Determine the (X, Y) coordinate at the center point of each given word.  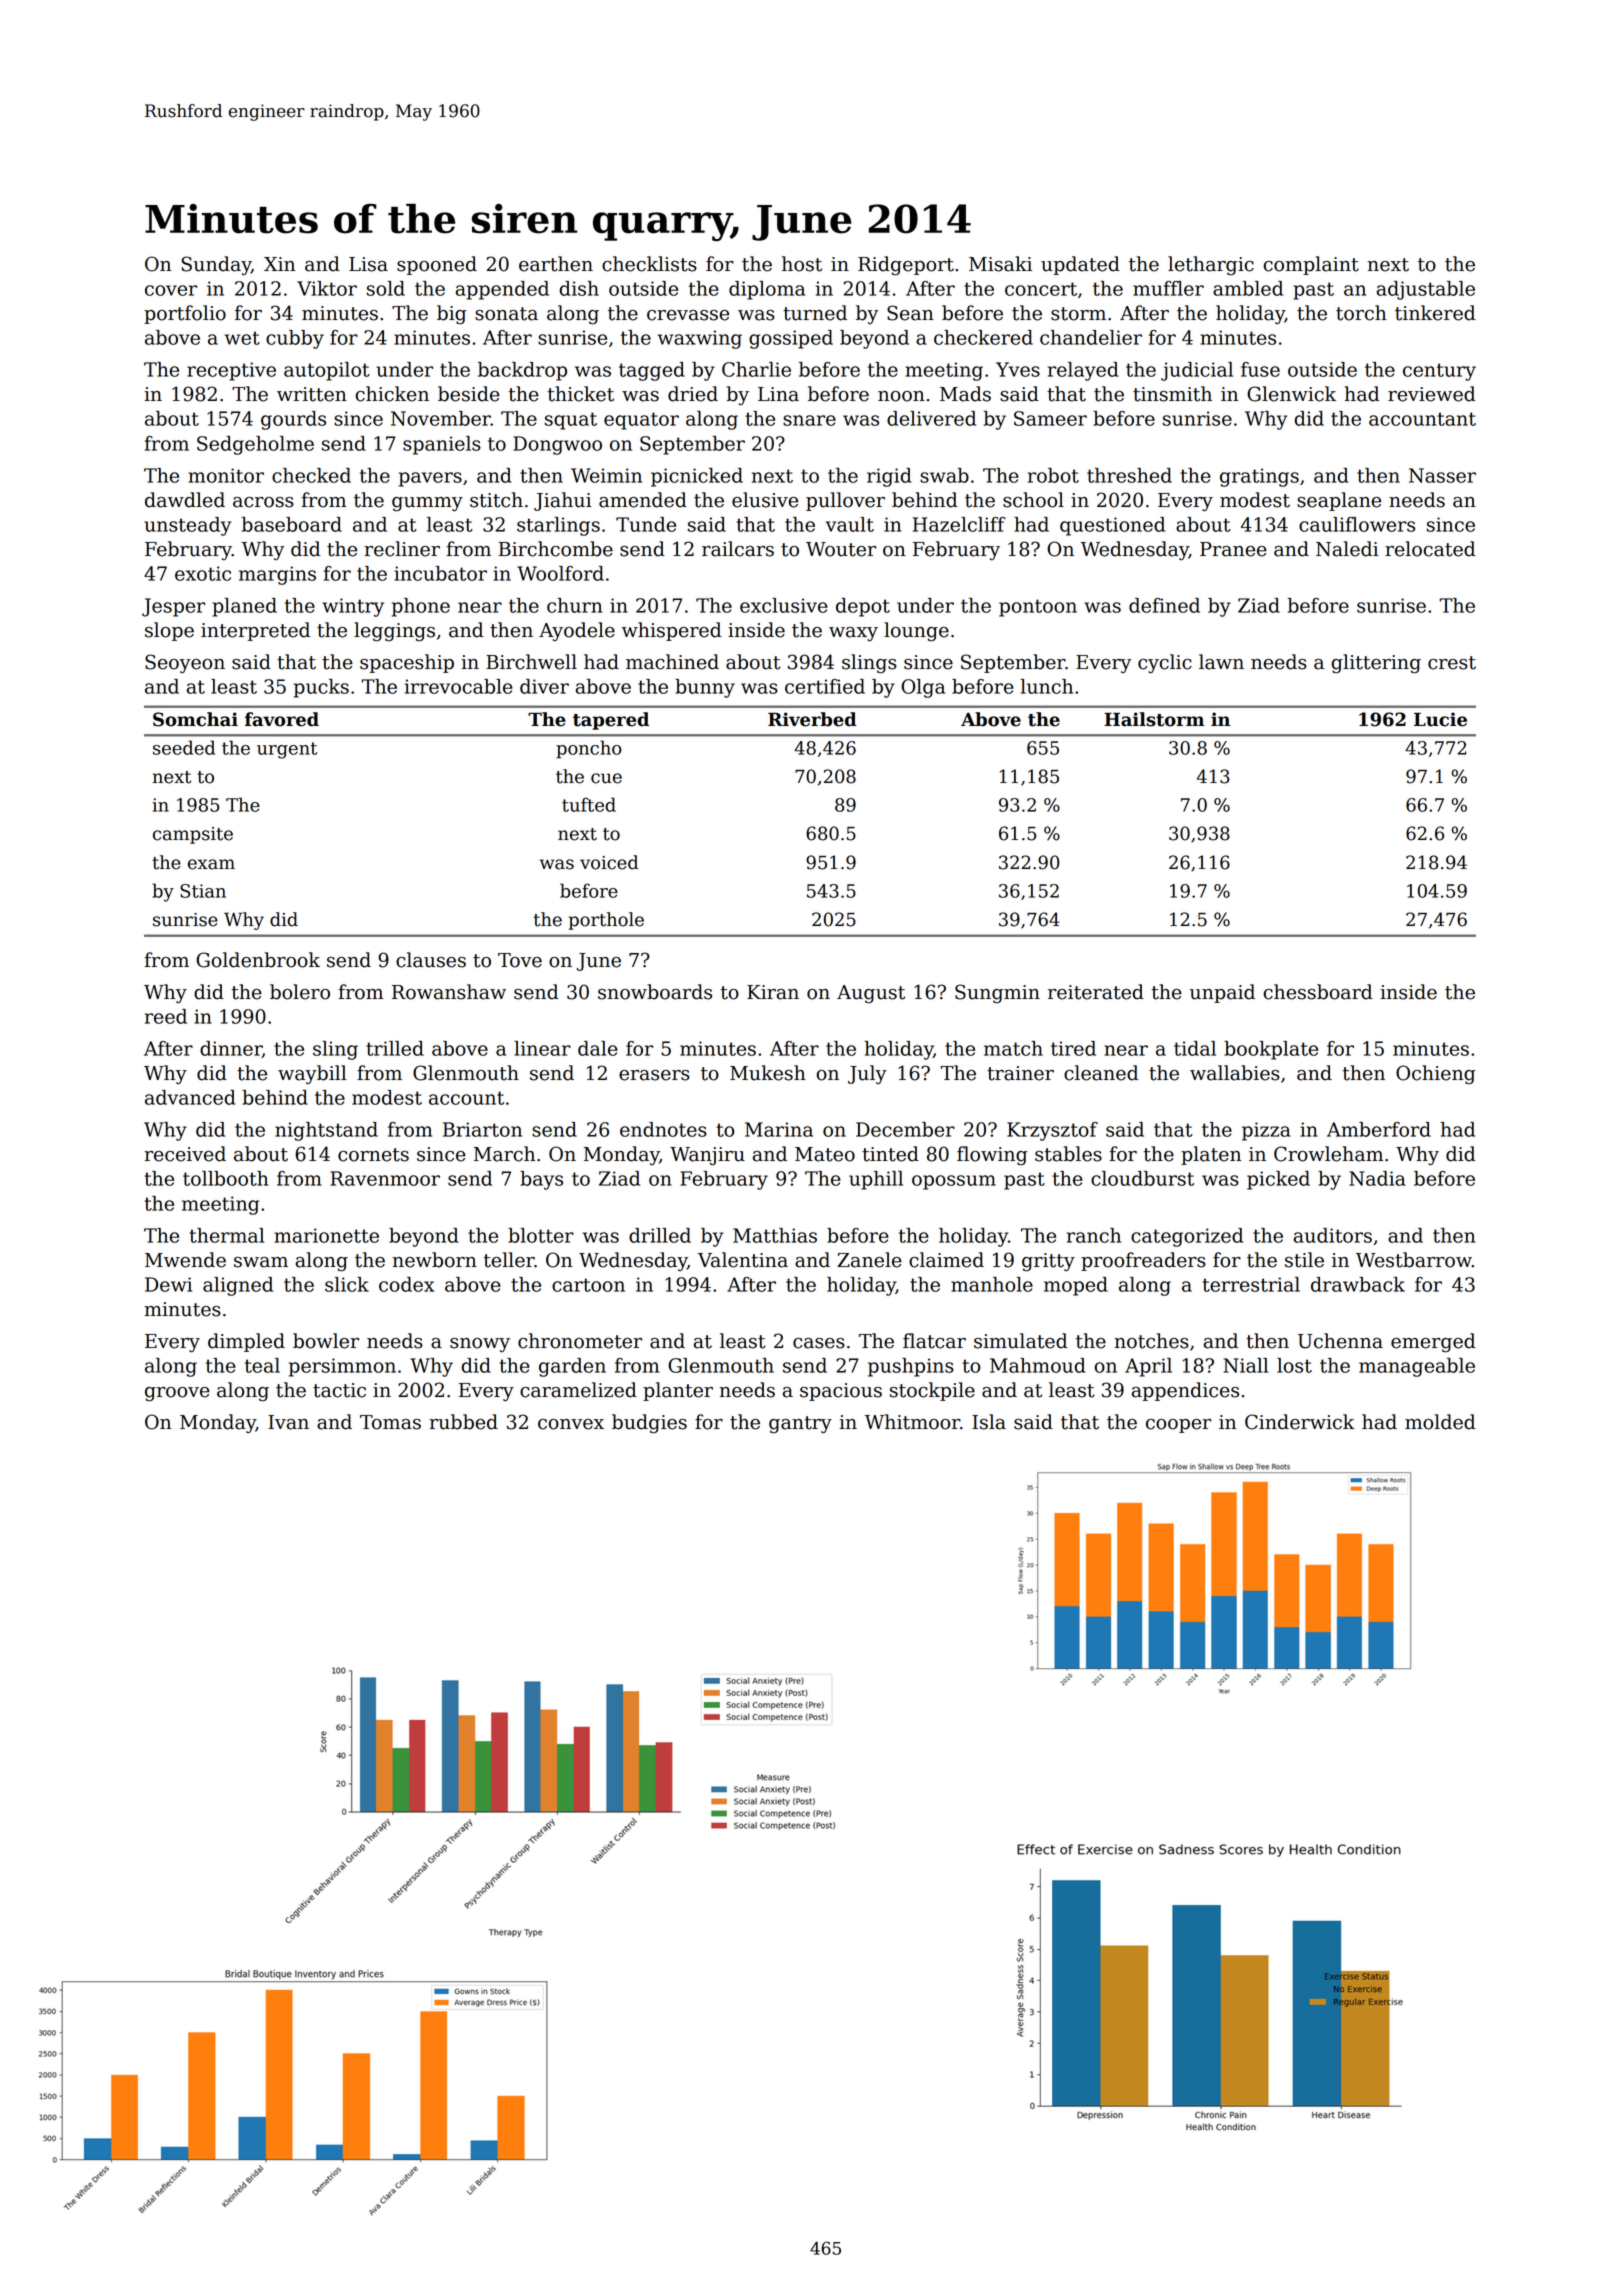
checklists (649, 264)
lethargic (1211, 266)
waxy (853, 634)
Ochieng (1436, 1075)
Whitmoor (912, 1422)
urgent (287, 750)
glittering (1376, 664)
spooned (437, 265)
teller (509, 1260)
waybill (312, 1074)
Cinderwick (1300, 1422)
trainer (1020, 1073)
